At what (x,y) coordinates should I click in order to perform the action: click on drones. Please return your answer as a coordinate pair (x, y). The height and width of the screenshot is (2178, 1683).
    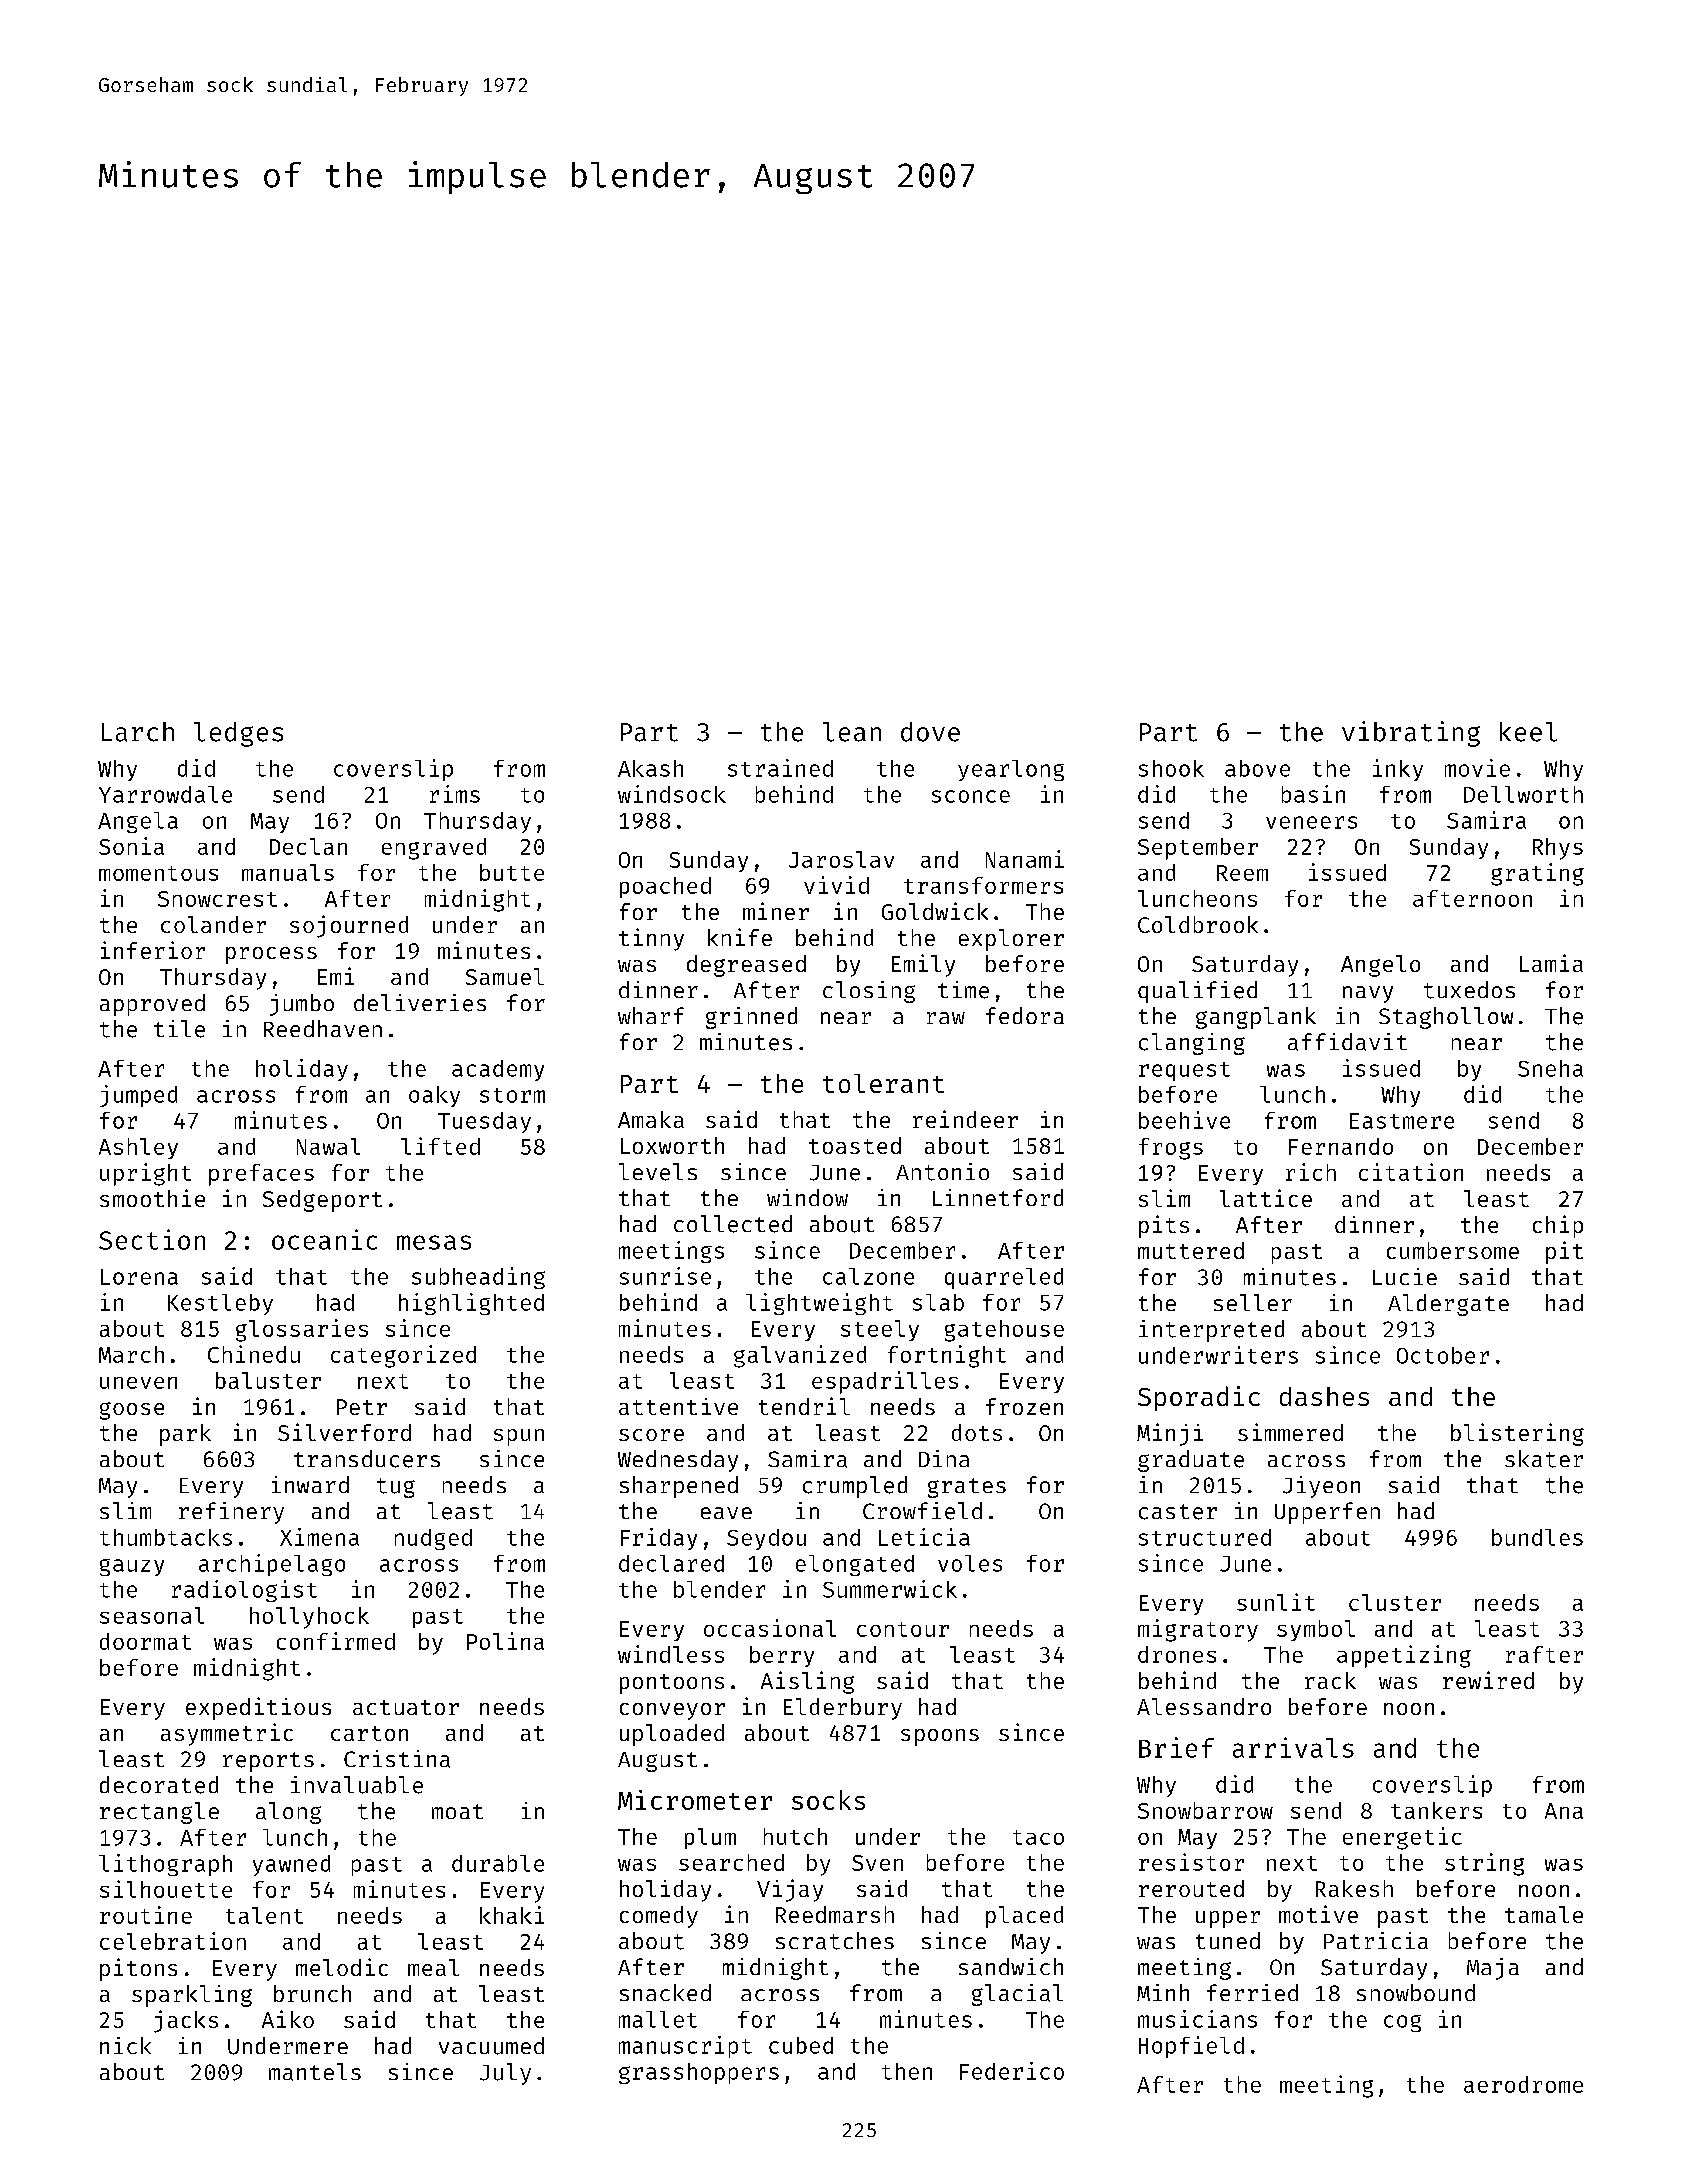
    Looking at the image, I should click on (1177, 1654).
